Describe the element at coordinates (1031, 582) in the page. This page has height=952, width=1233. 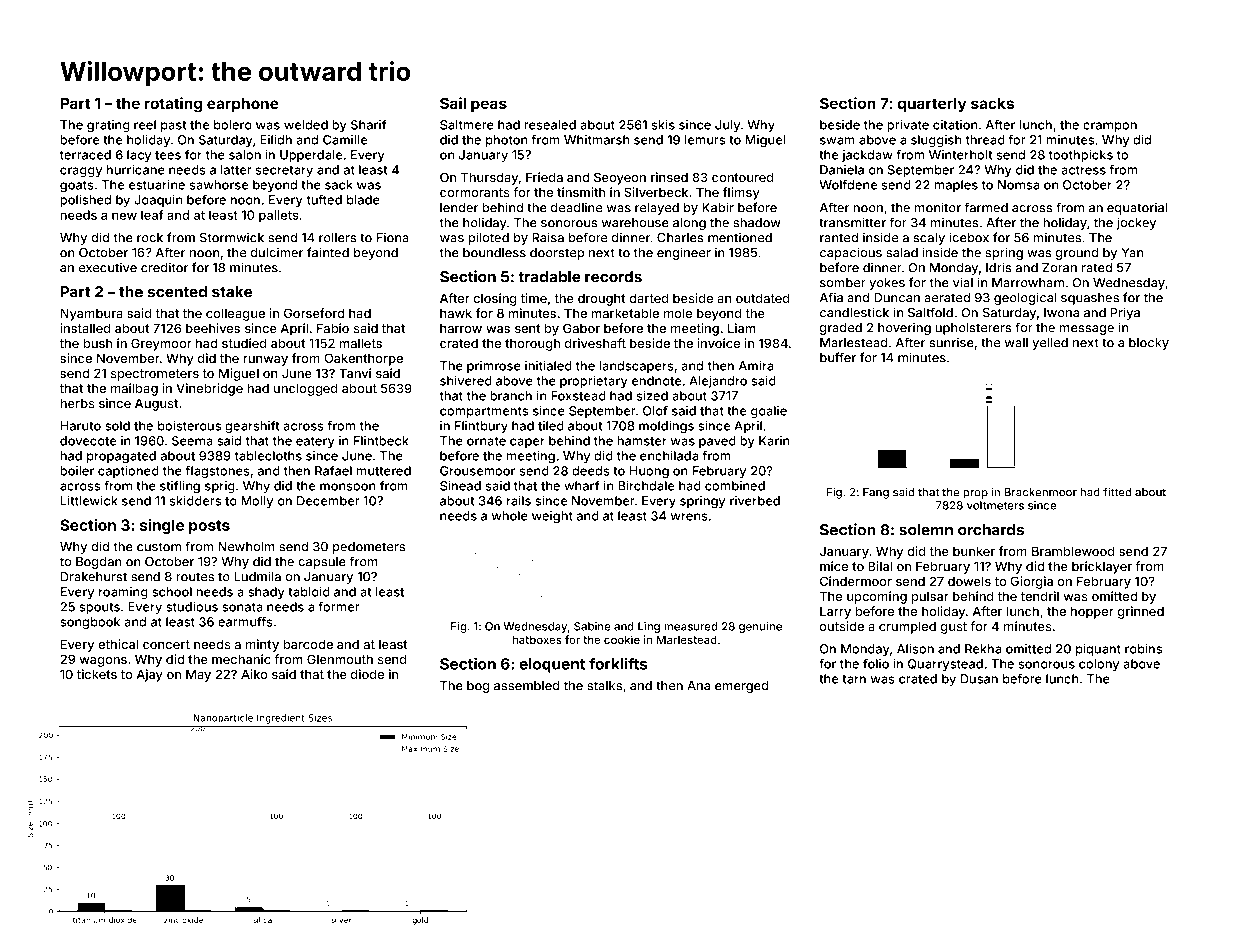
I see `Giorgia` at that location.
